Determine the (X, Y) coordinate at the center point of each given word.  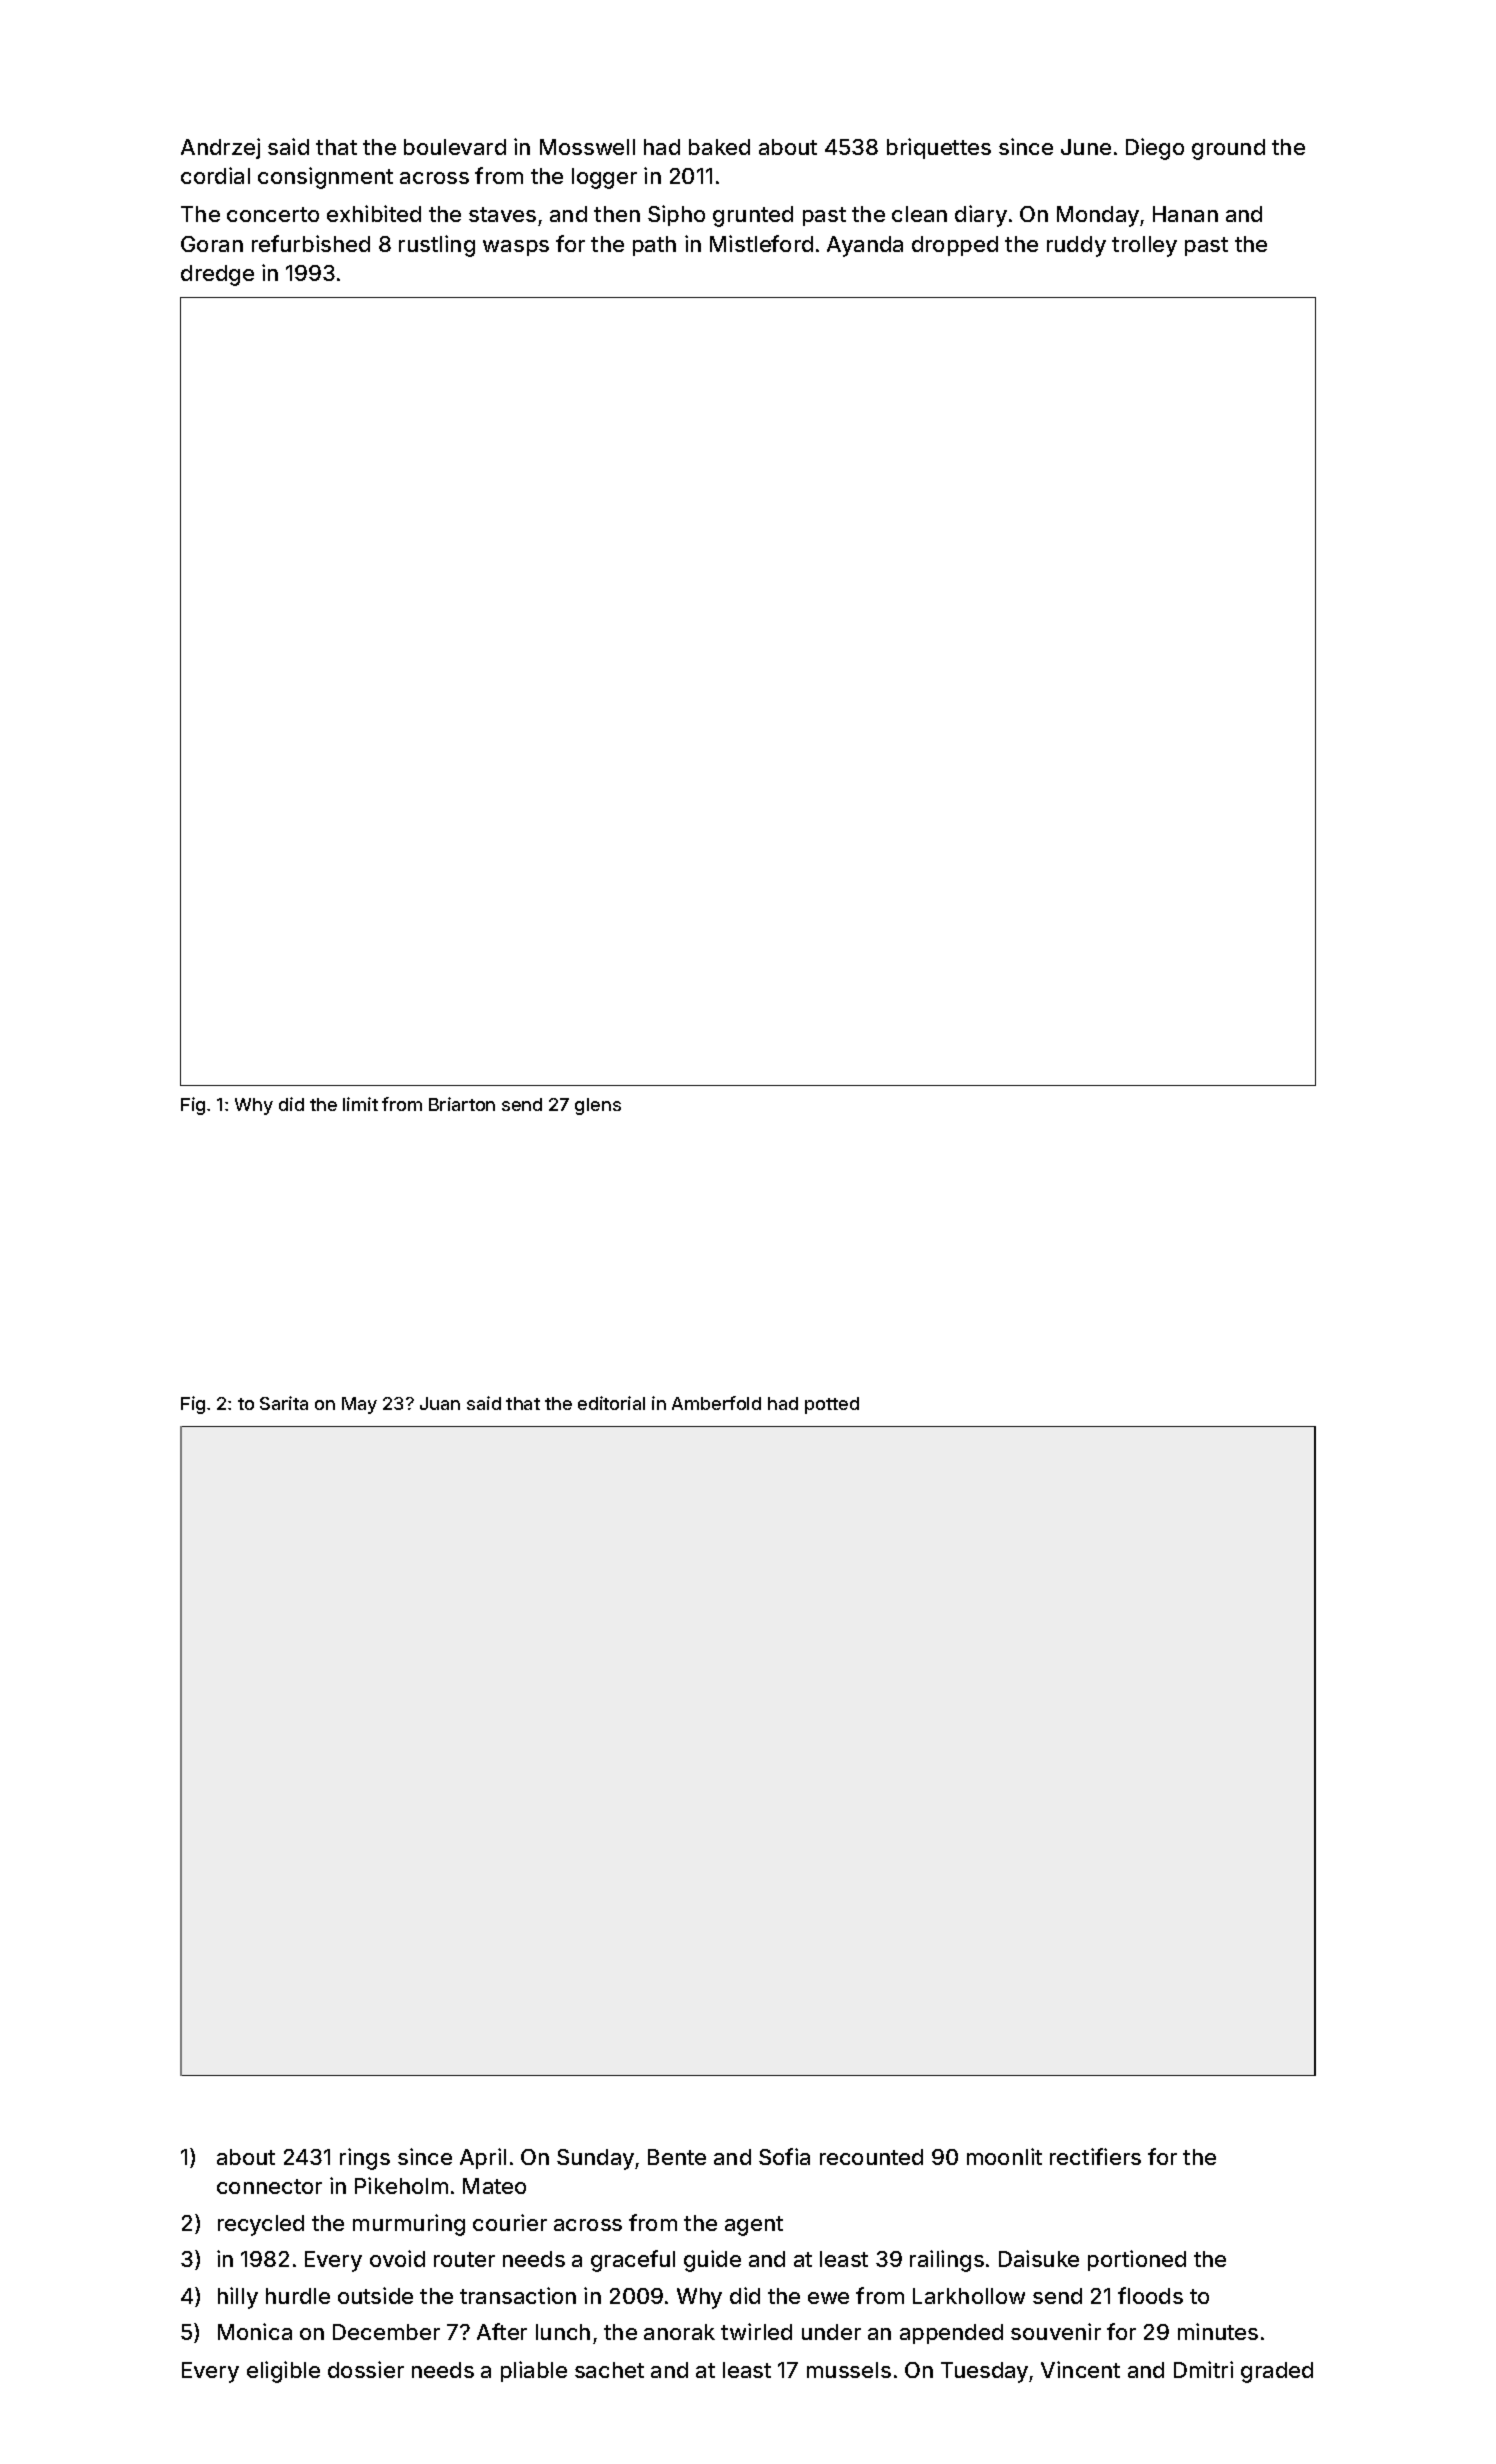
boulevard (455, 147)
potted (832, 1405)
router (464, 2259)
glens (598, 1106)
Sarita (284, 1403)
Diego (1155, 149)
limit (360, 1104)
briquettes (939, 148)
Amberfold (716, 1403)
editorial (611, 1403)
